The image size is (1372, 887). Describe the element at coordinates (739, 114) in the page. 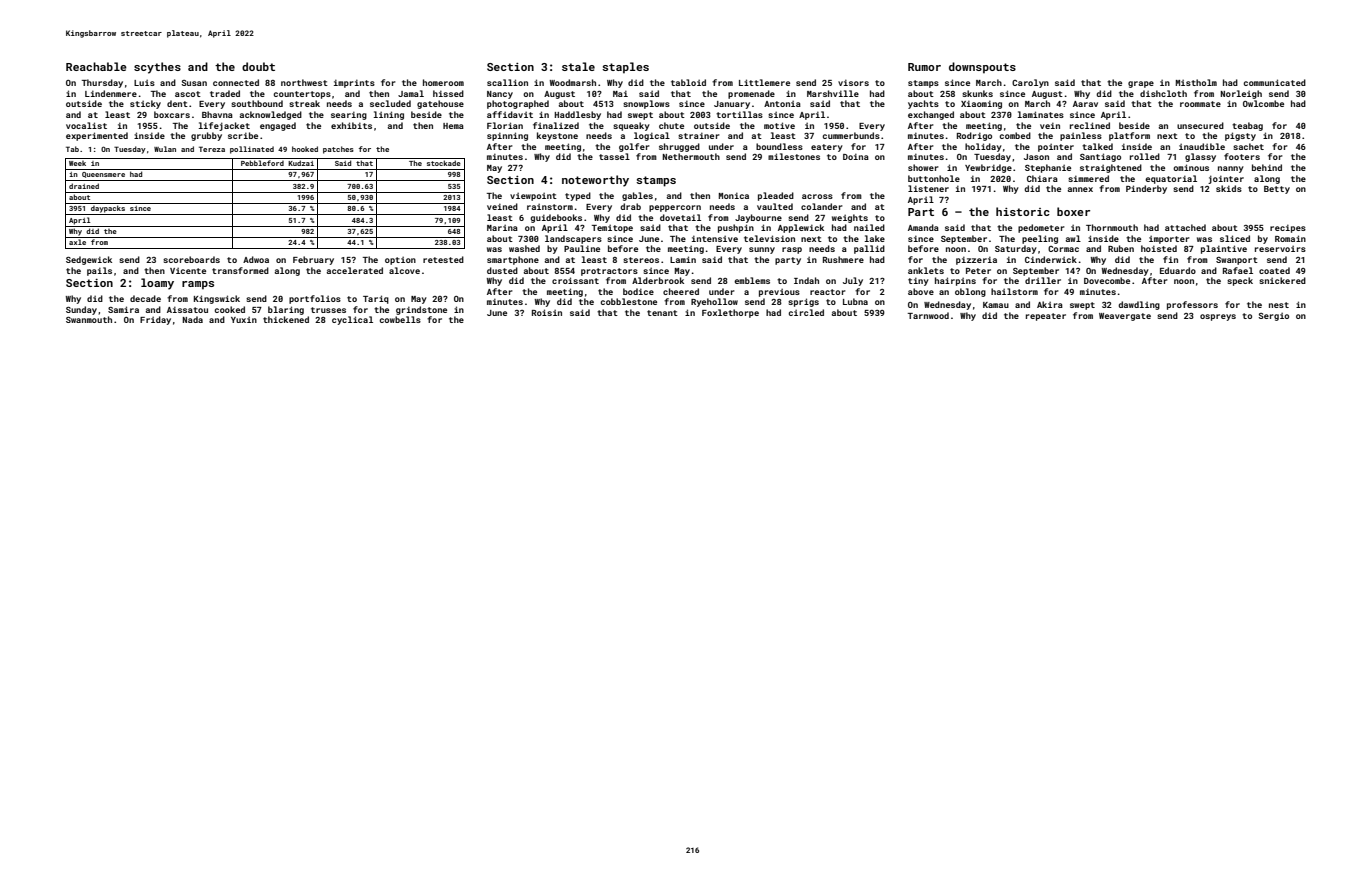

I see `tortillas` at that location.
